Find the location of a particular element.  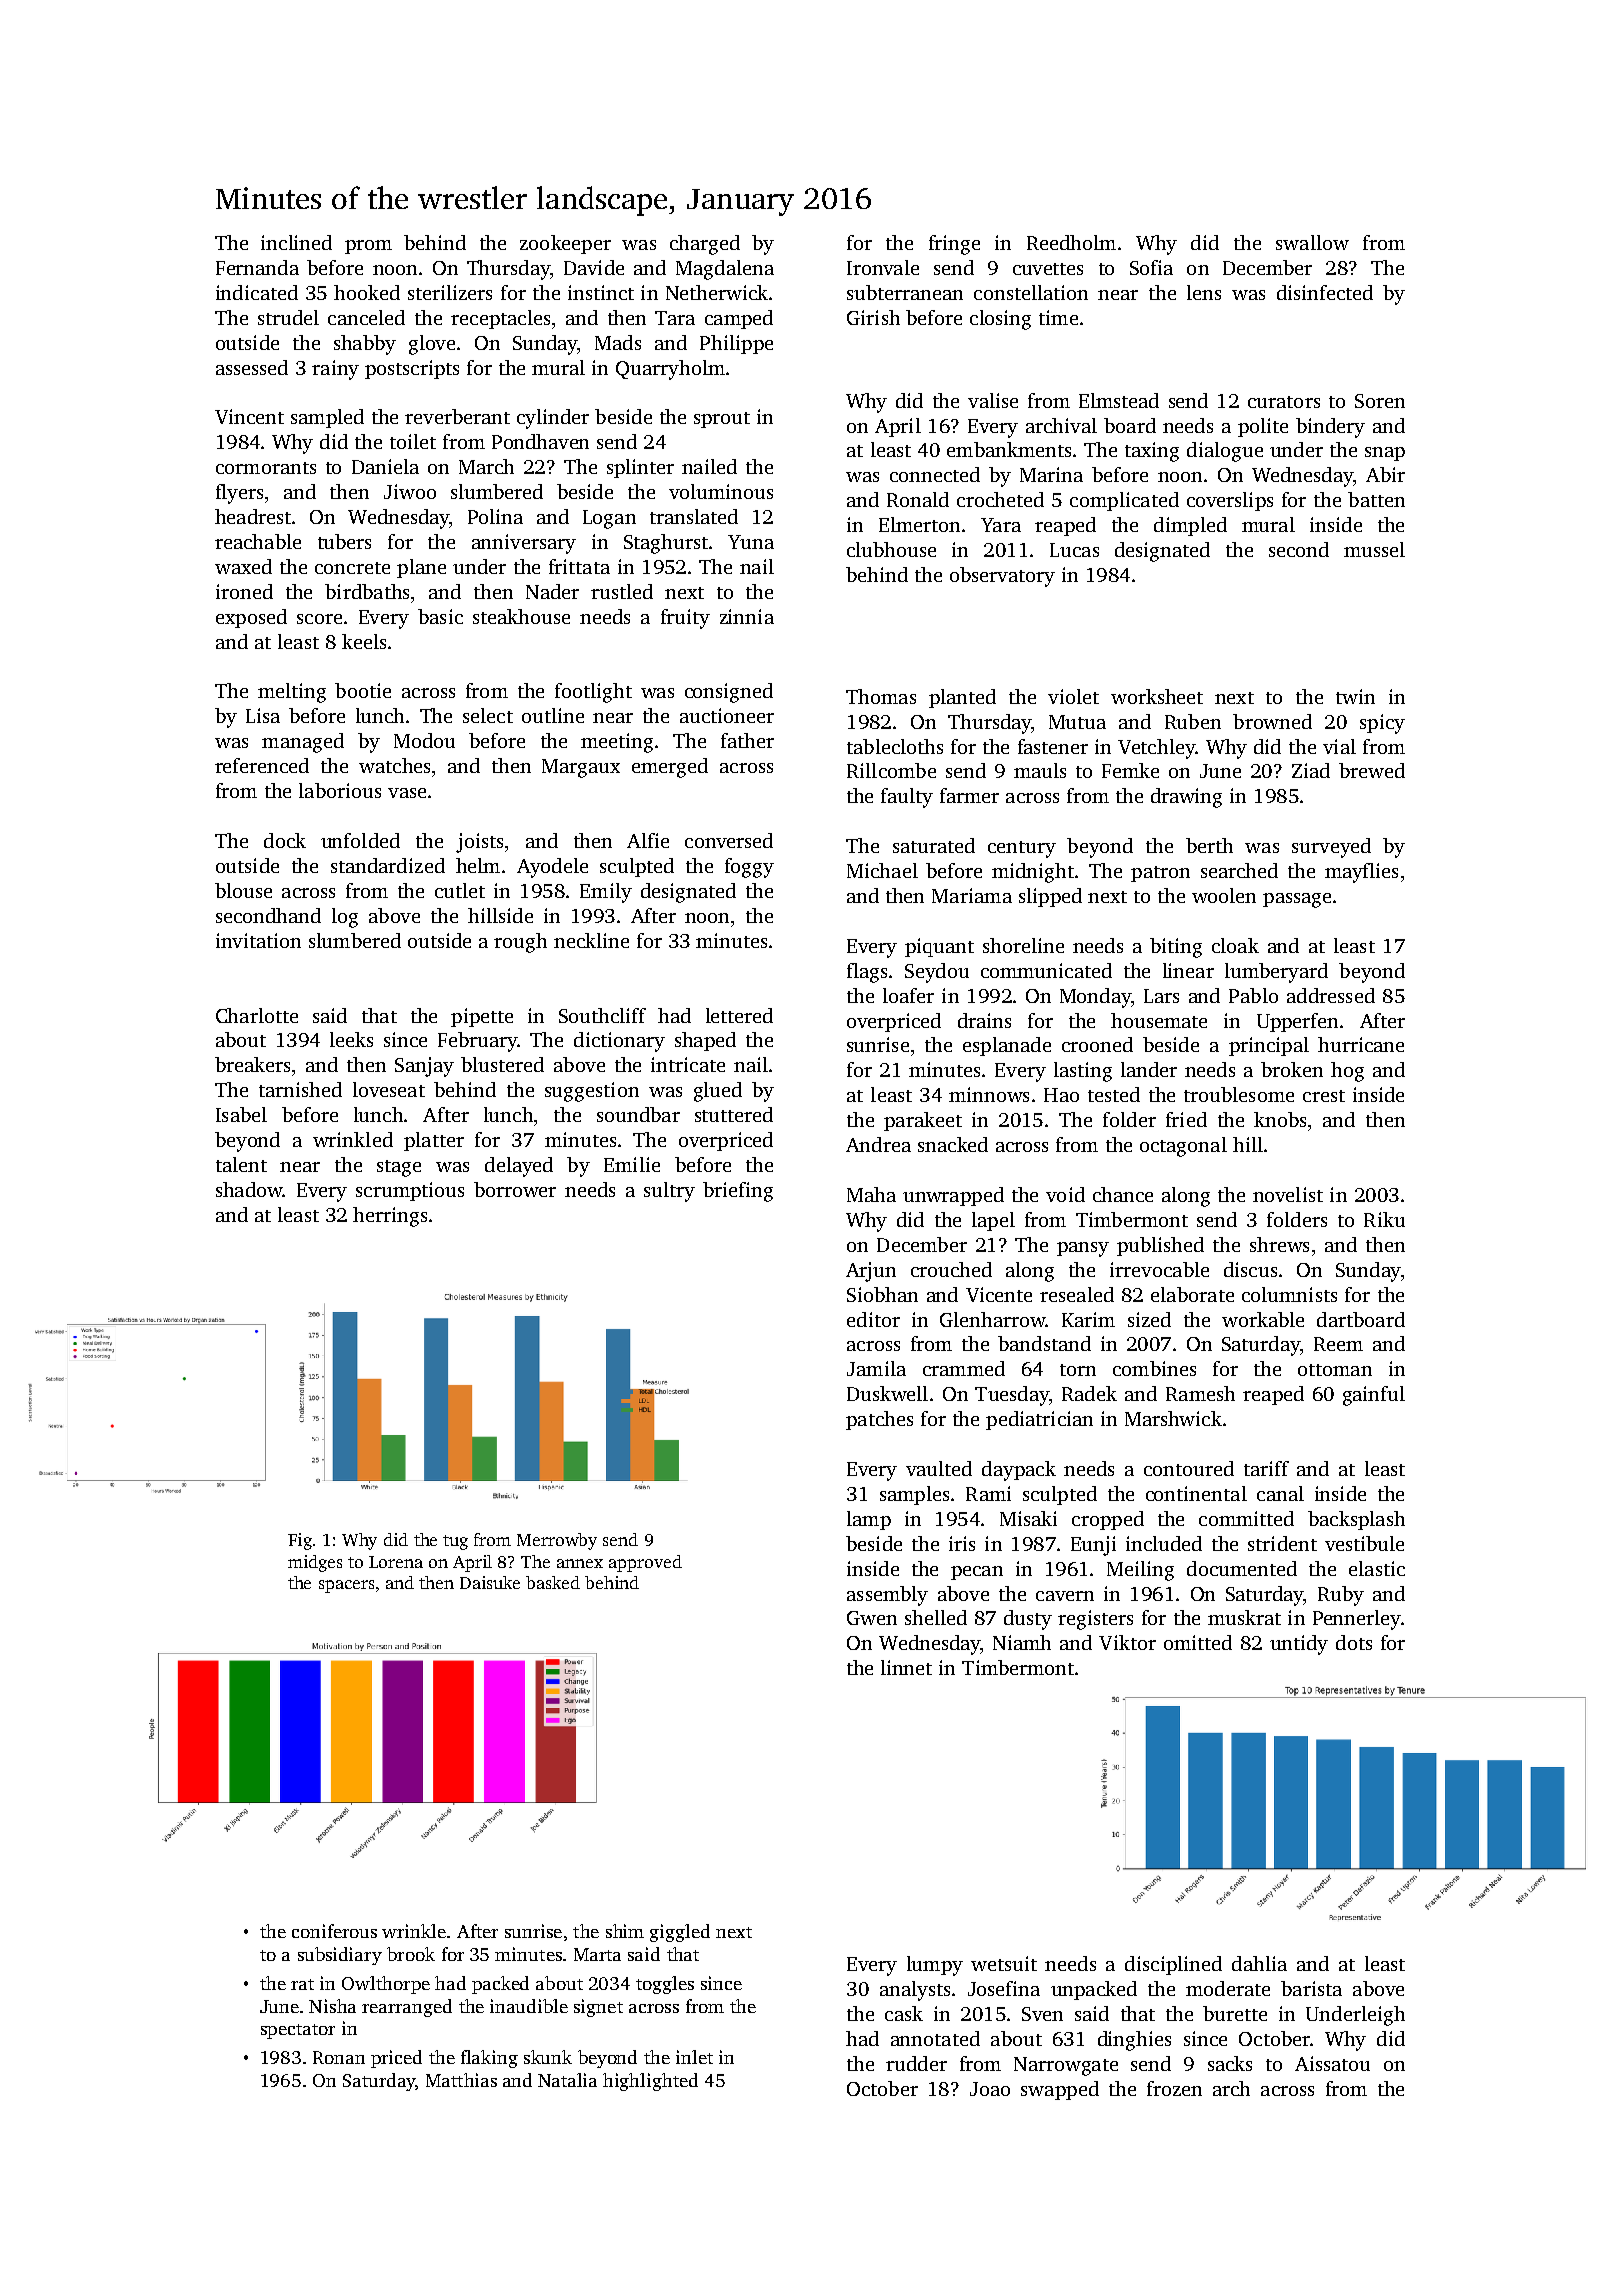

lumpy is located at coordinates (935, 1966).
